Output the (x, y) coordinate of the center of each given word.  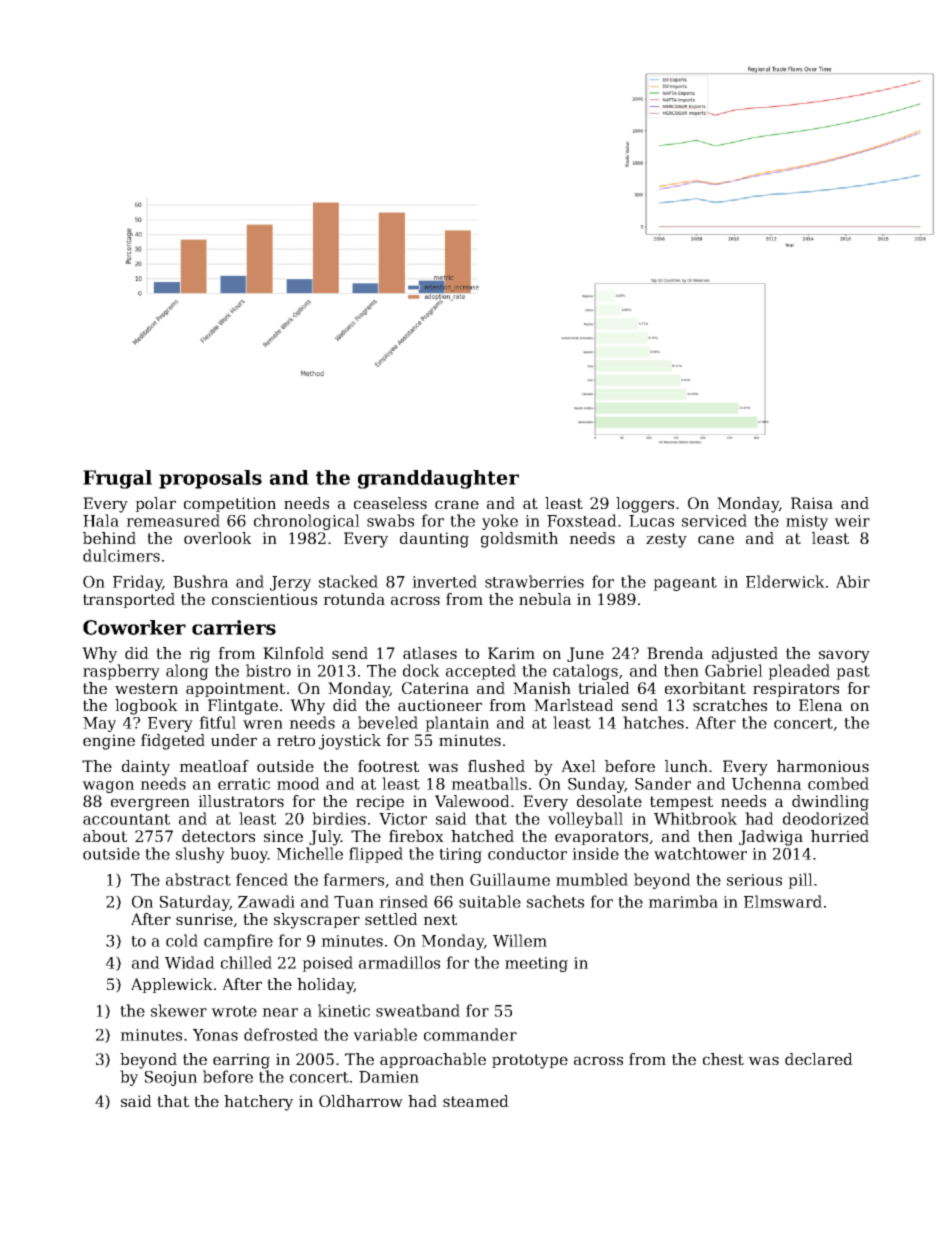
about (105, 836)
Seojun (171, 1078)
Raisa (812, 503)
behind (109, 538)
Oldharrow (361, 1101)
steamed (476, 1101)
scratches (730, 705)
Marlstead (574, 705)
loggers (645, 505)
